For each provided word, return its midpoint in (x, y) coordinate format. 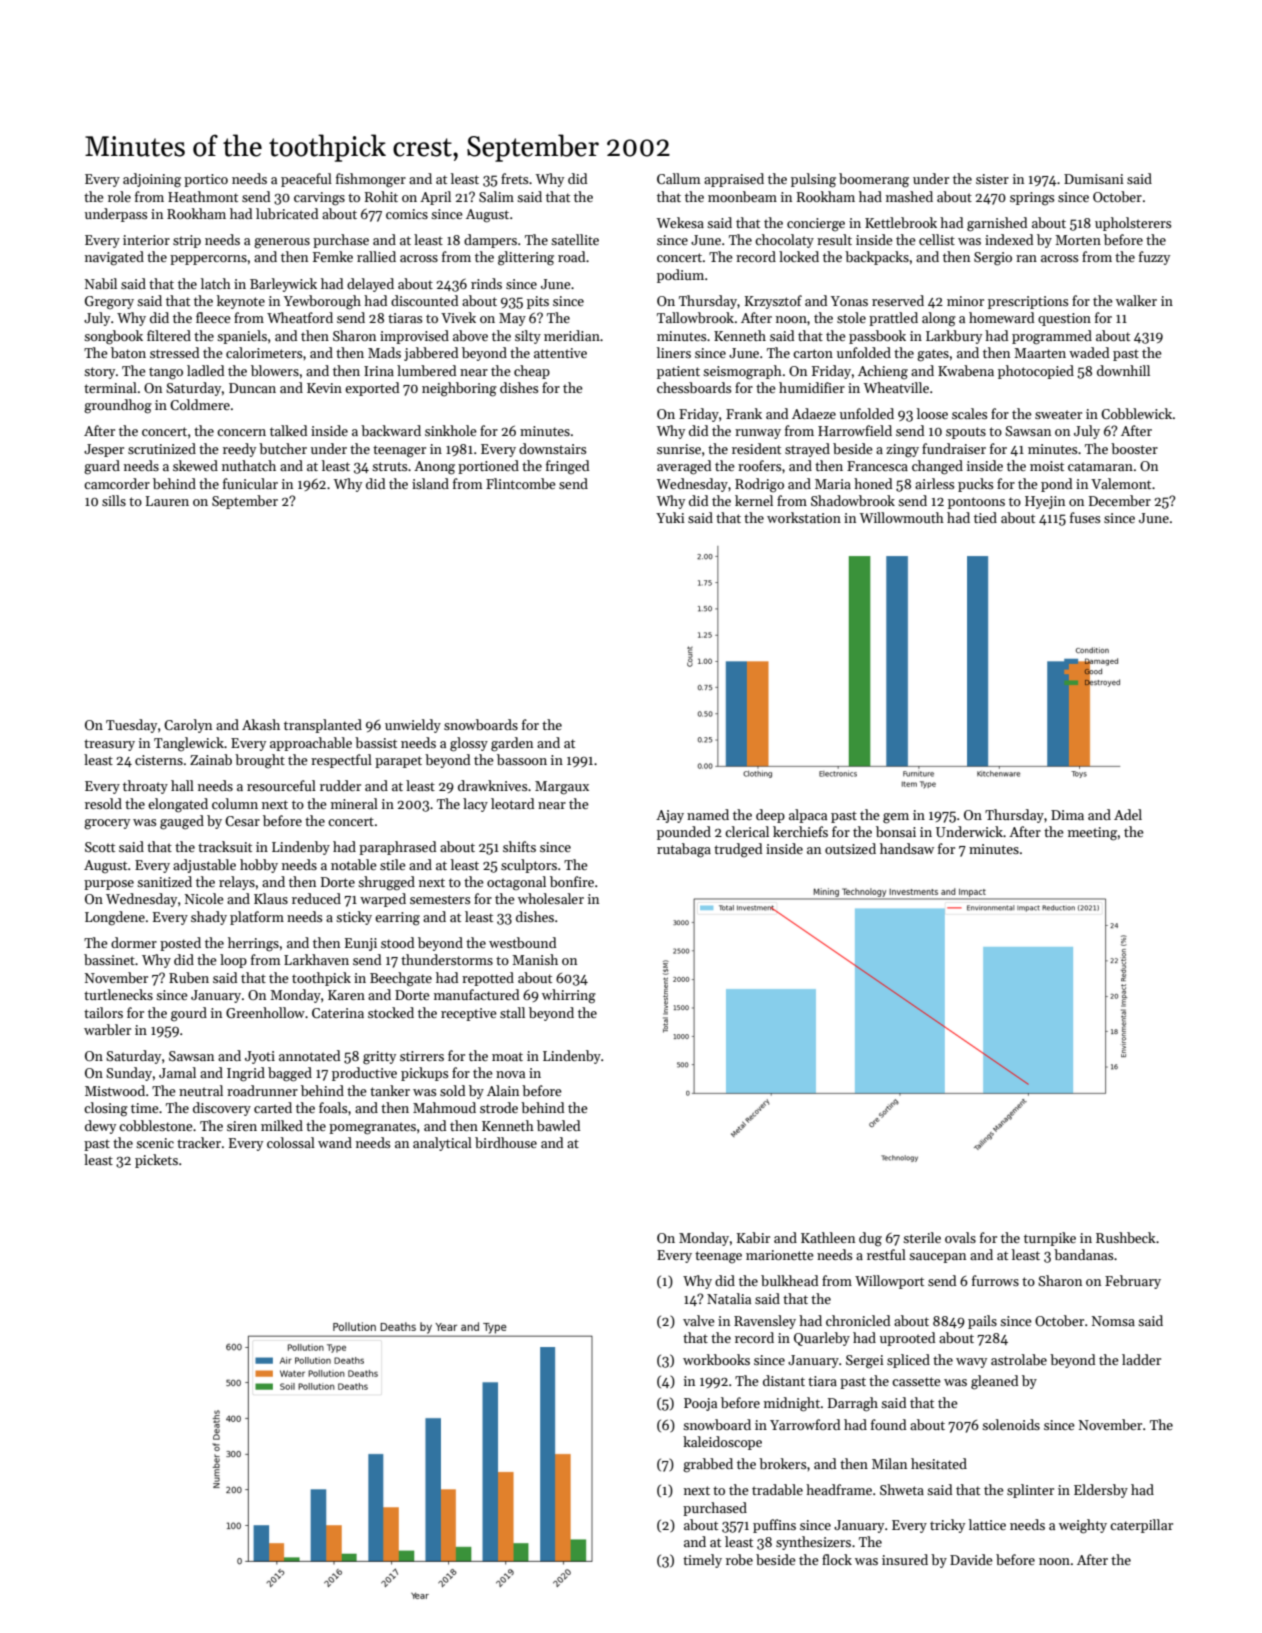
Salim (496, 196)
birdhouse (506, 1142)
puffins (774, 1526)
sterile (922, 1237)
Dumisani (1094, 179)
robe (739, 1559)
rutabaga (684, 850)
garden (512, 744)
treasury (109, 745)
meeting (1092, 834)
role (119, 196)
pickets (156, 1161)
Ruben (189, 977)
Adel (1128, 814)
